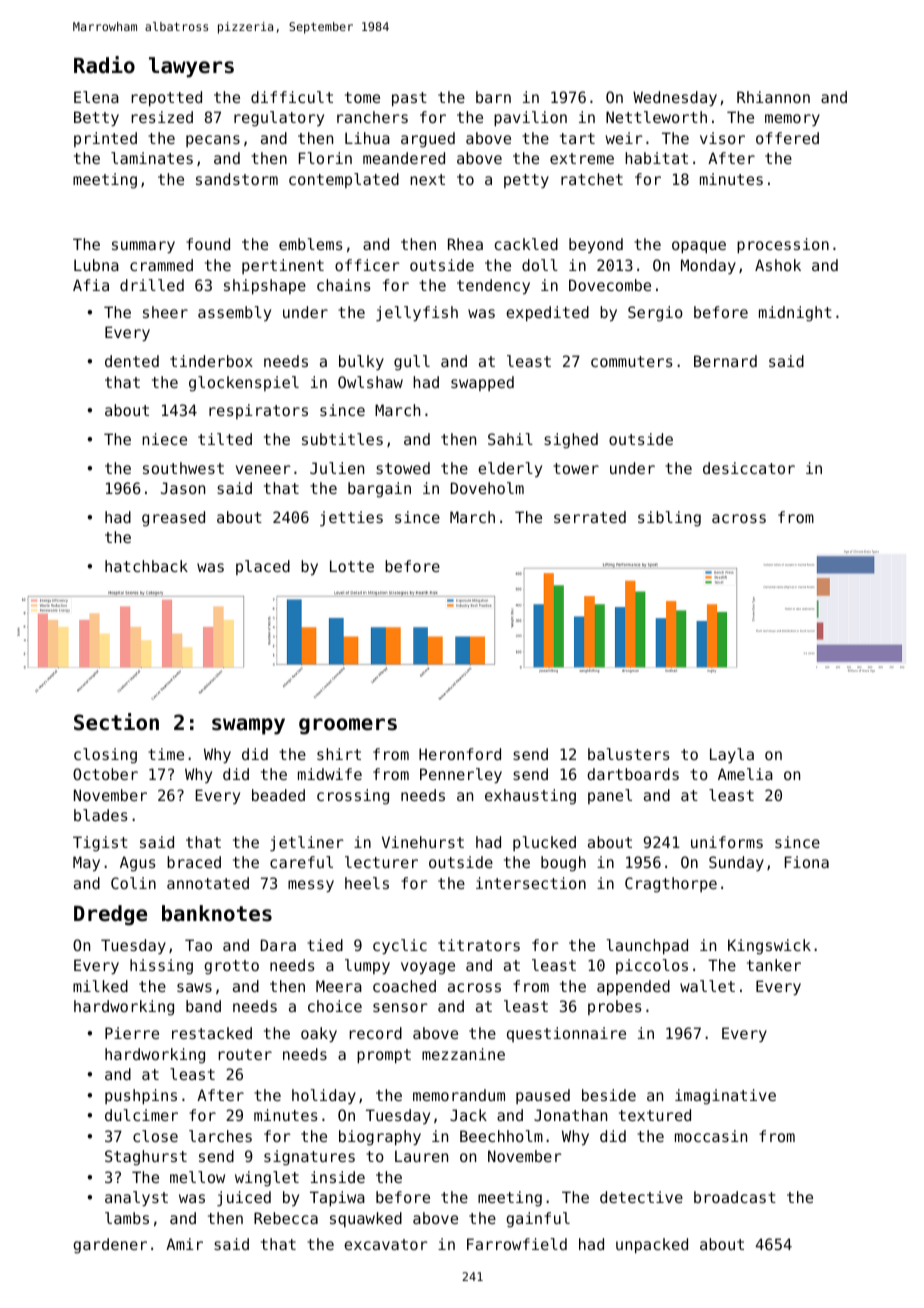 Image resolution: width=924 pixels, height=1308 pixels. I want to click on balusters, so click(629, 754).
